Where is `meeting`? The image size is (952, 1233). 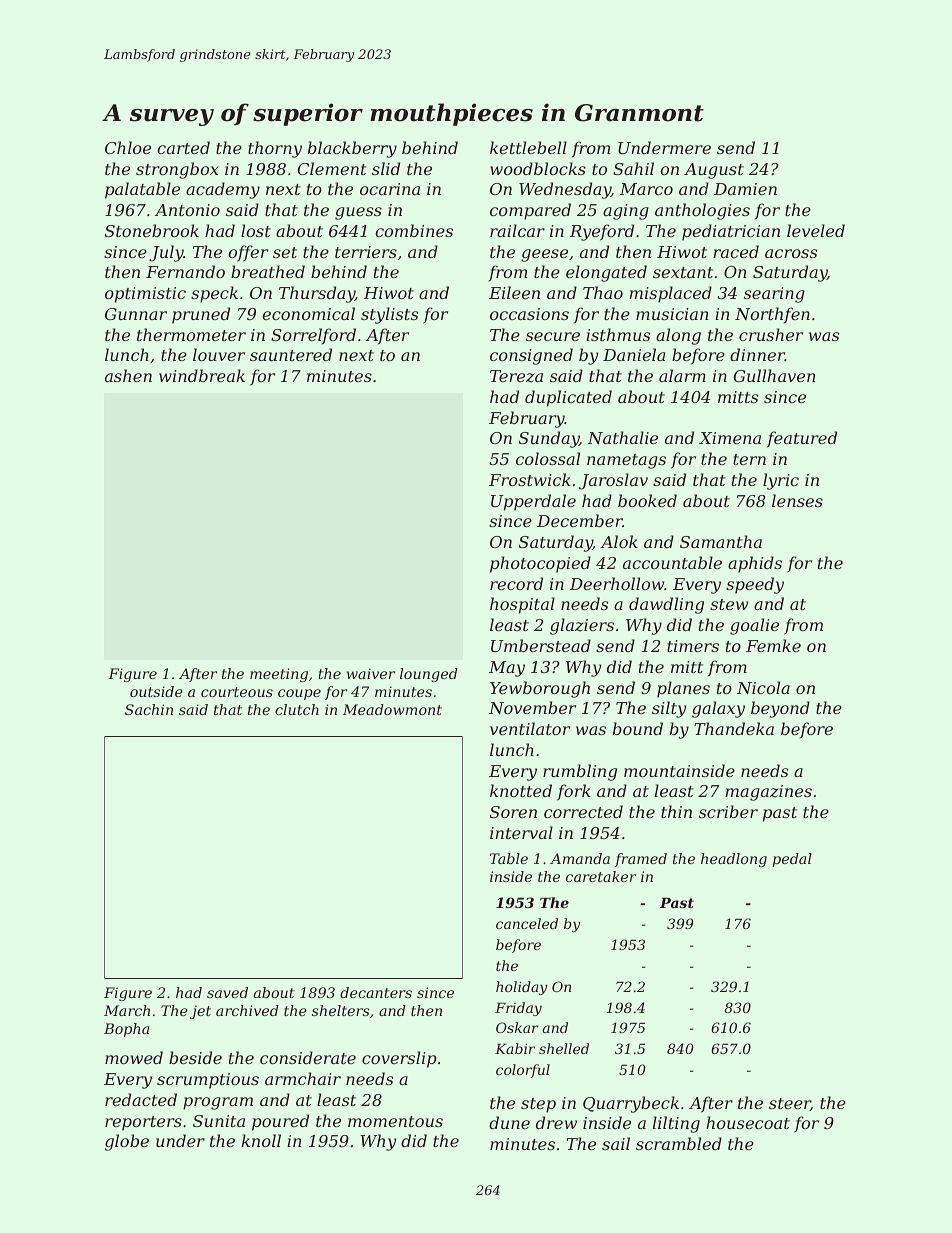
meeting is located at coordinates (279, 675).
